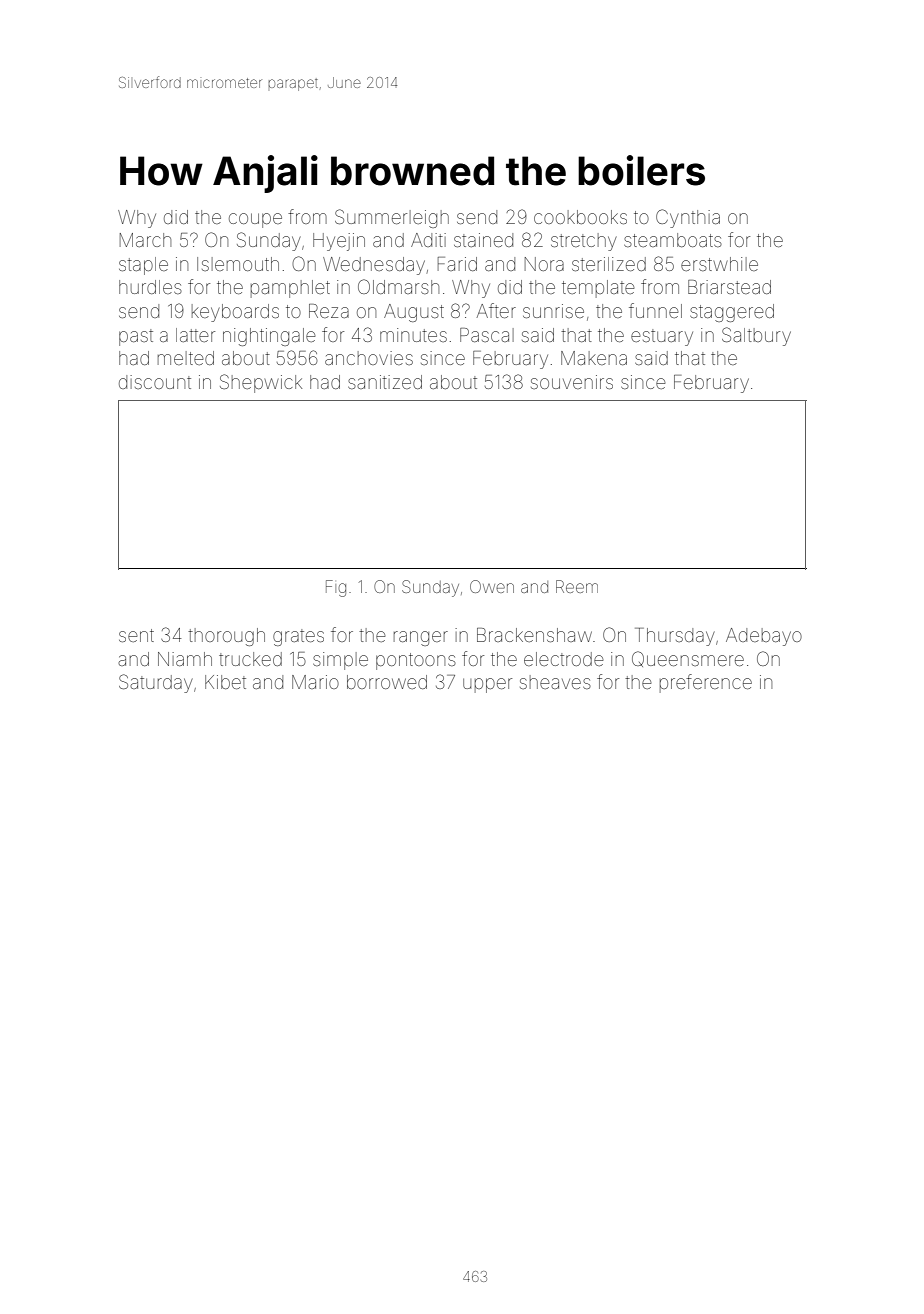  I want to click on Reem, so click(577, 586).
